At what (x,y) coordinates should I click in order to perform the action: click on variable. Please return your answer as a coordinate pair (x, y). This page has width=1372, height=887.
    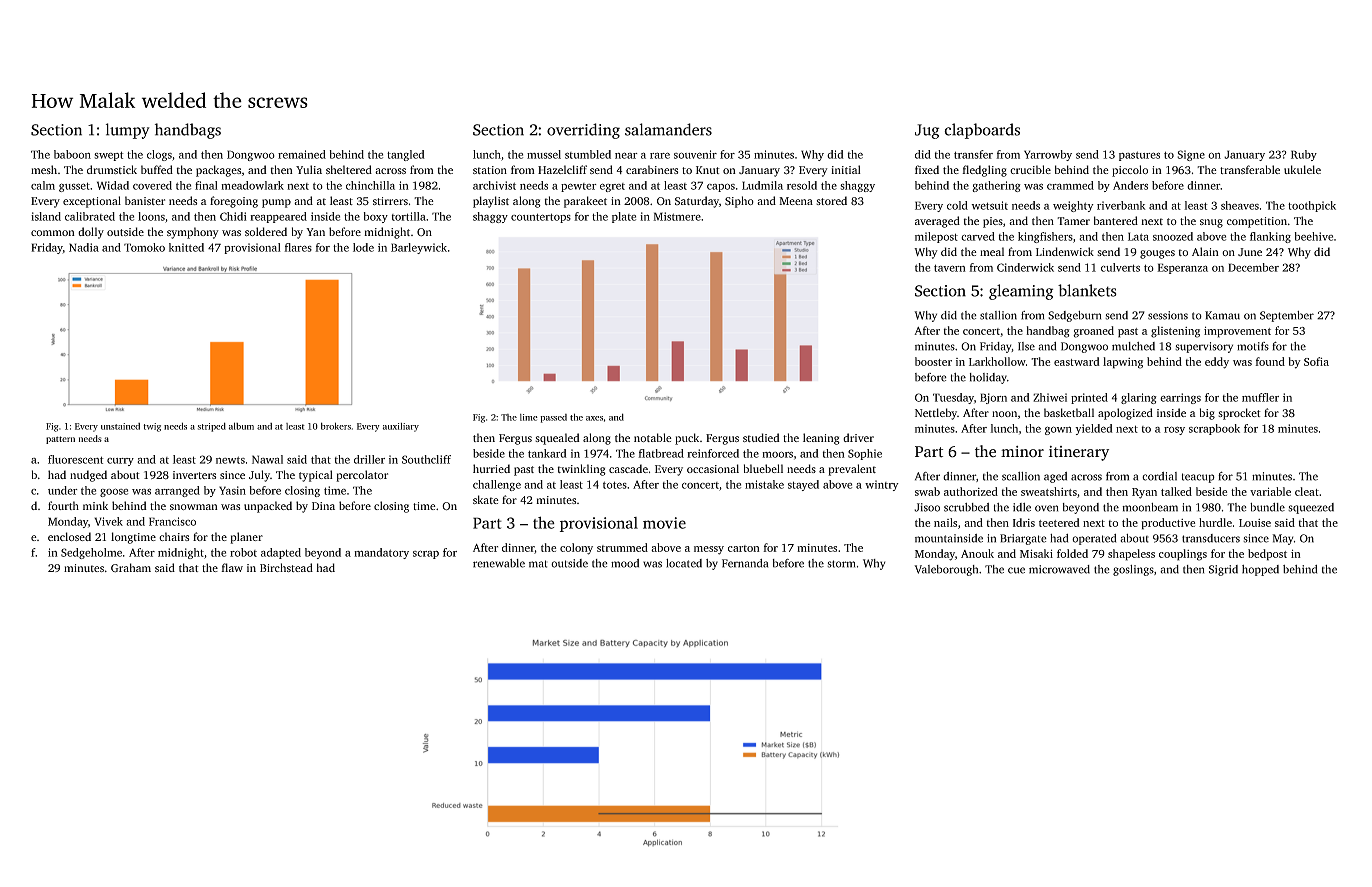
    Looking at the image, I should click on (1270, 491).
